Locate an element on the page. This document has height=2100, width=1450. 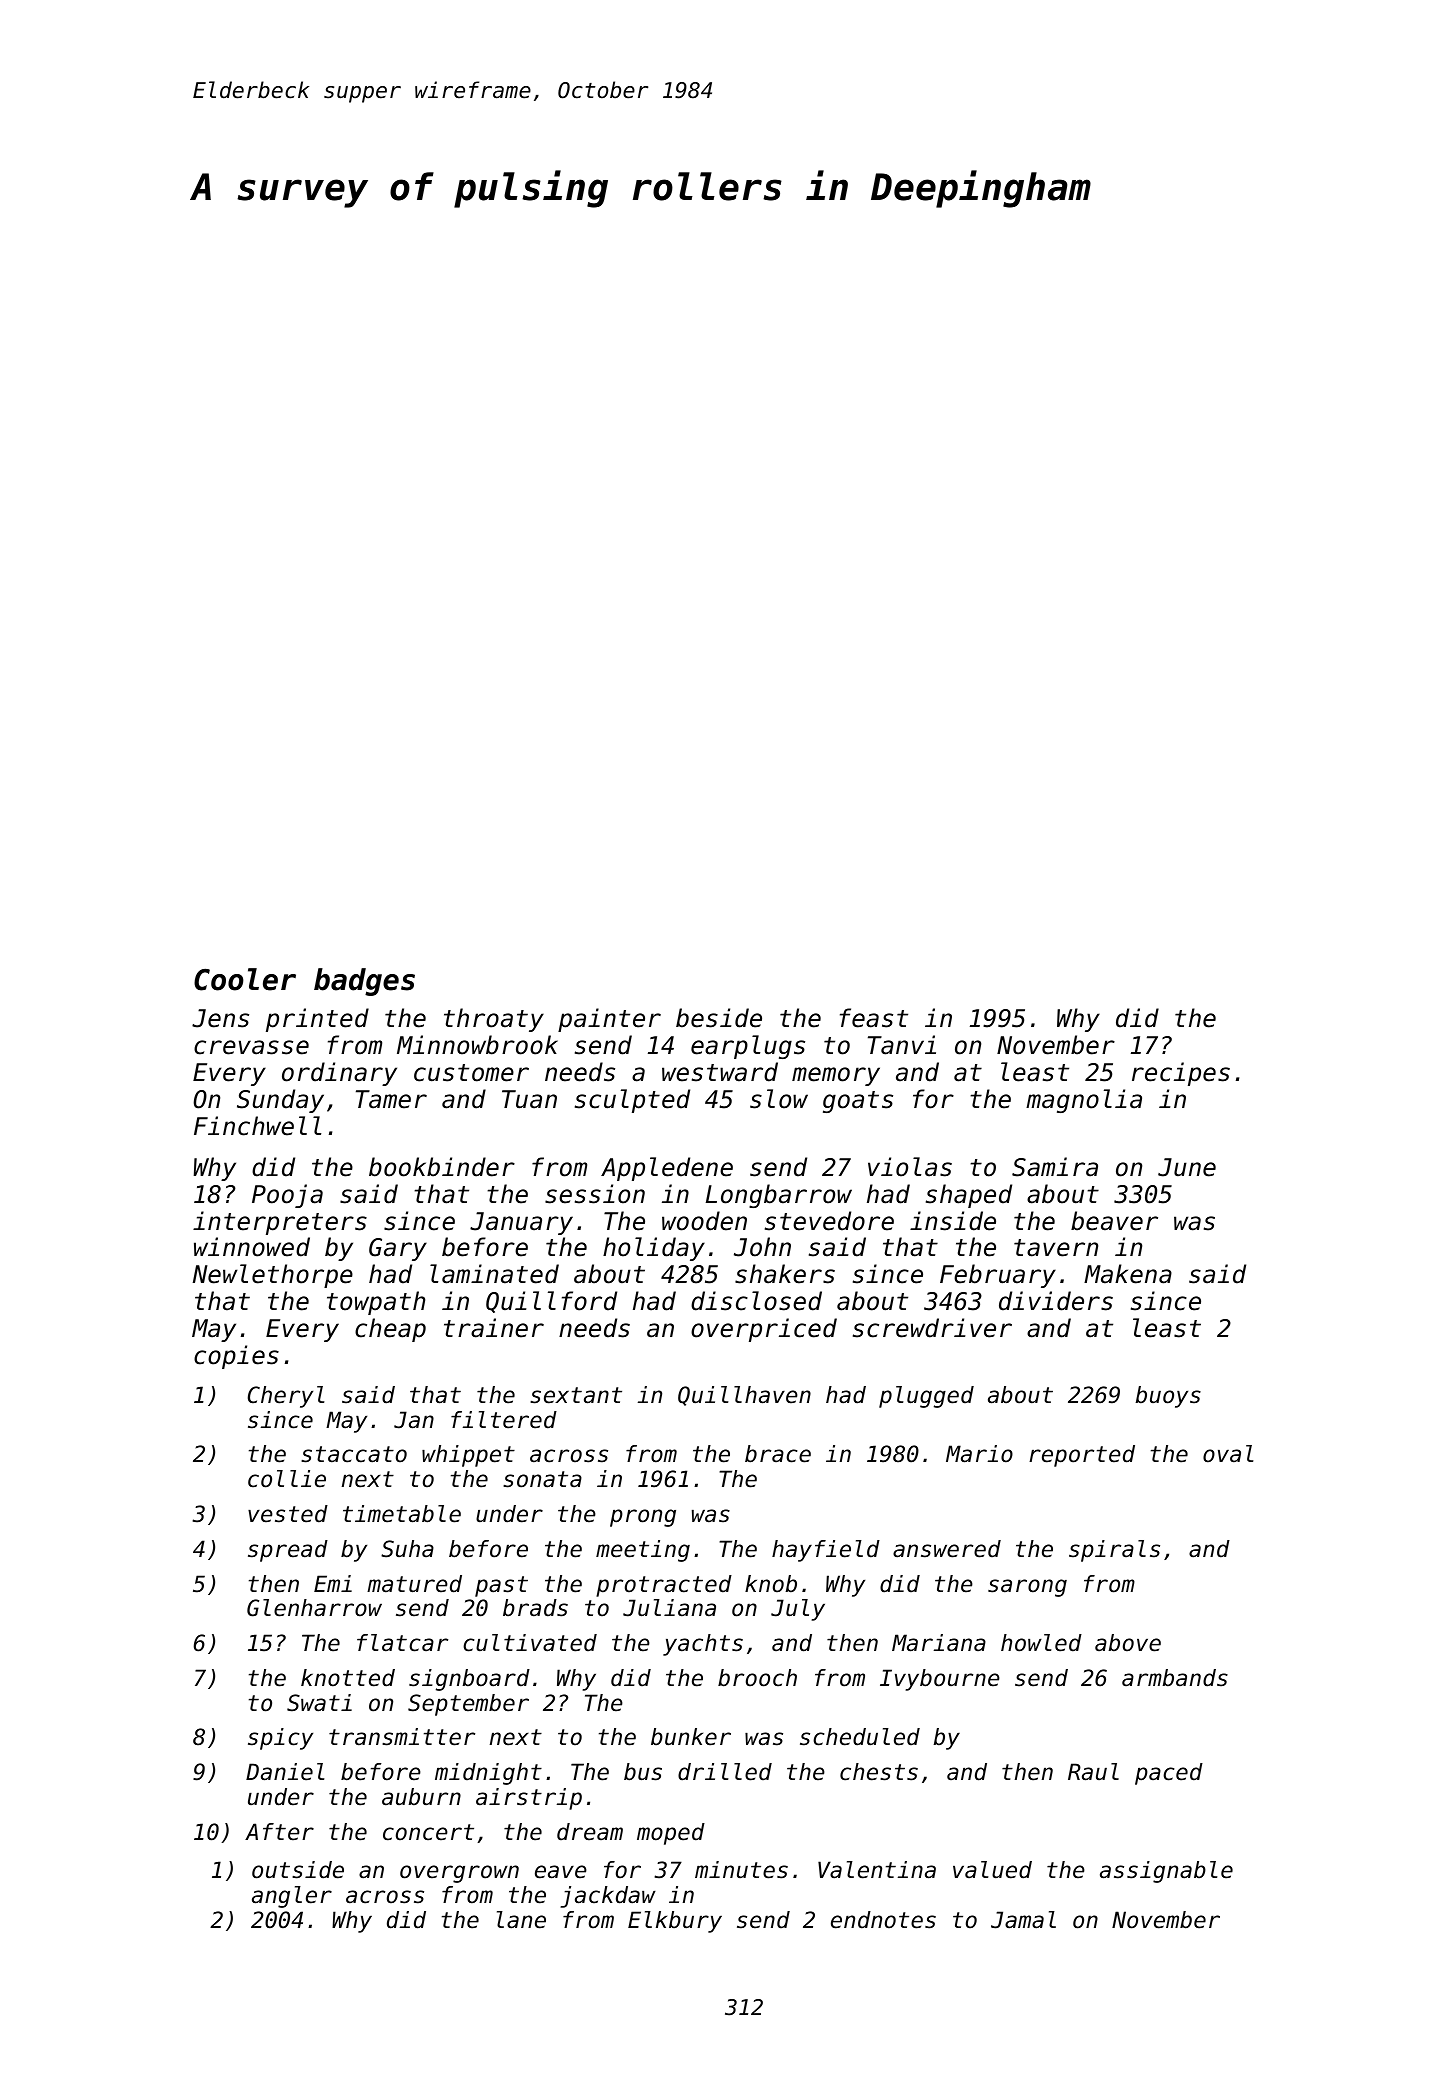
angler is located at coordinates (292, 1897).
